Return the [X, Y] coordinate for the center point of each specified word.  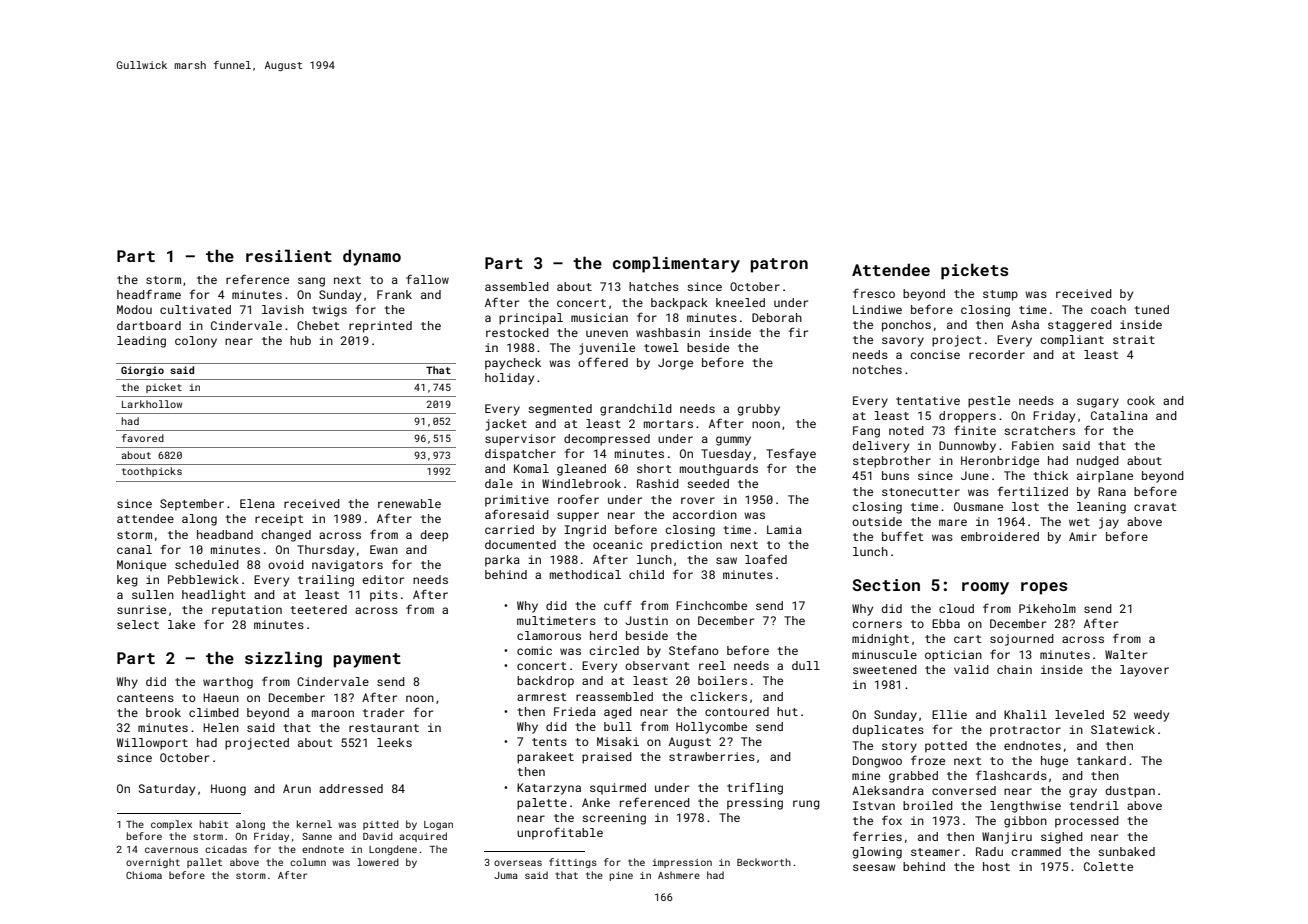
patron [779, 265]
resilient [289, 255]
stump [1000, 295]
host [996, 866]
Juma [506, 875]
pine [621, 876]
